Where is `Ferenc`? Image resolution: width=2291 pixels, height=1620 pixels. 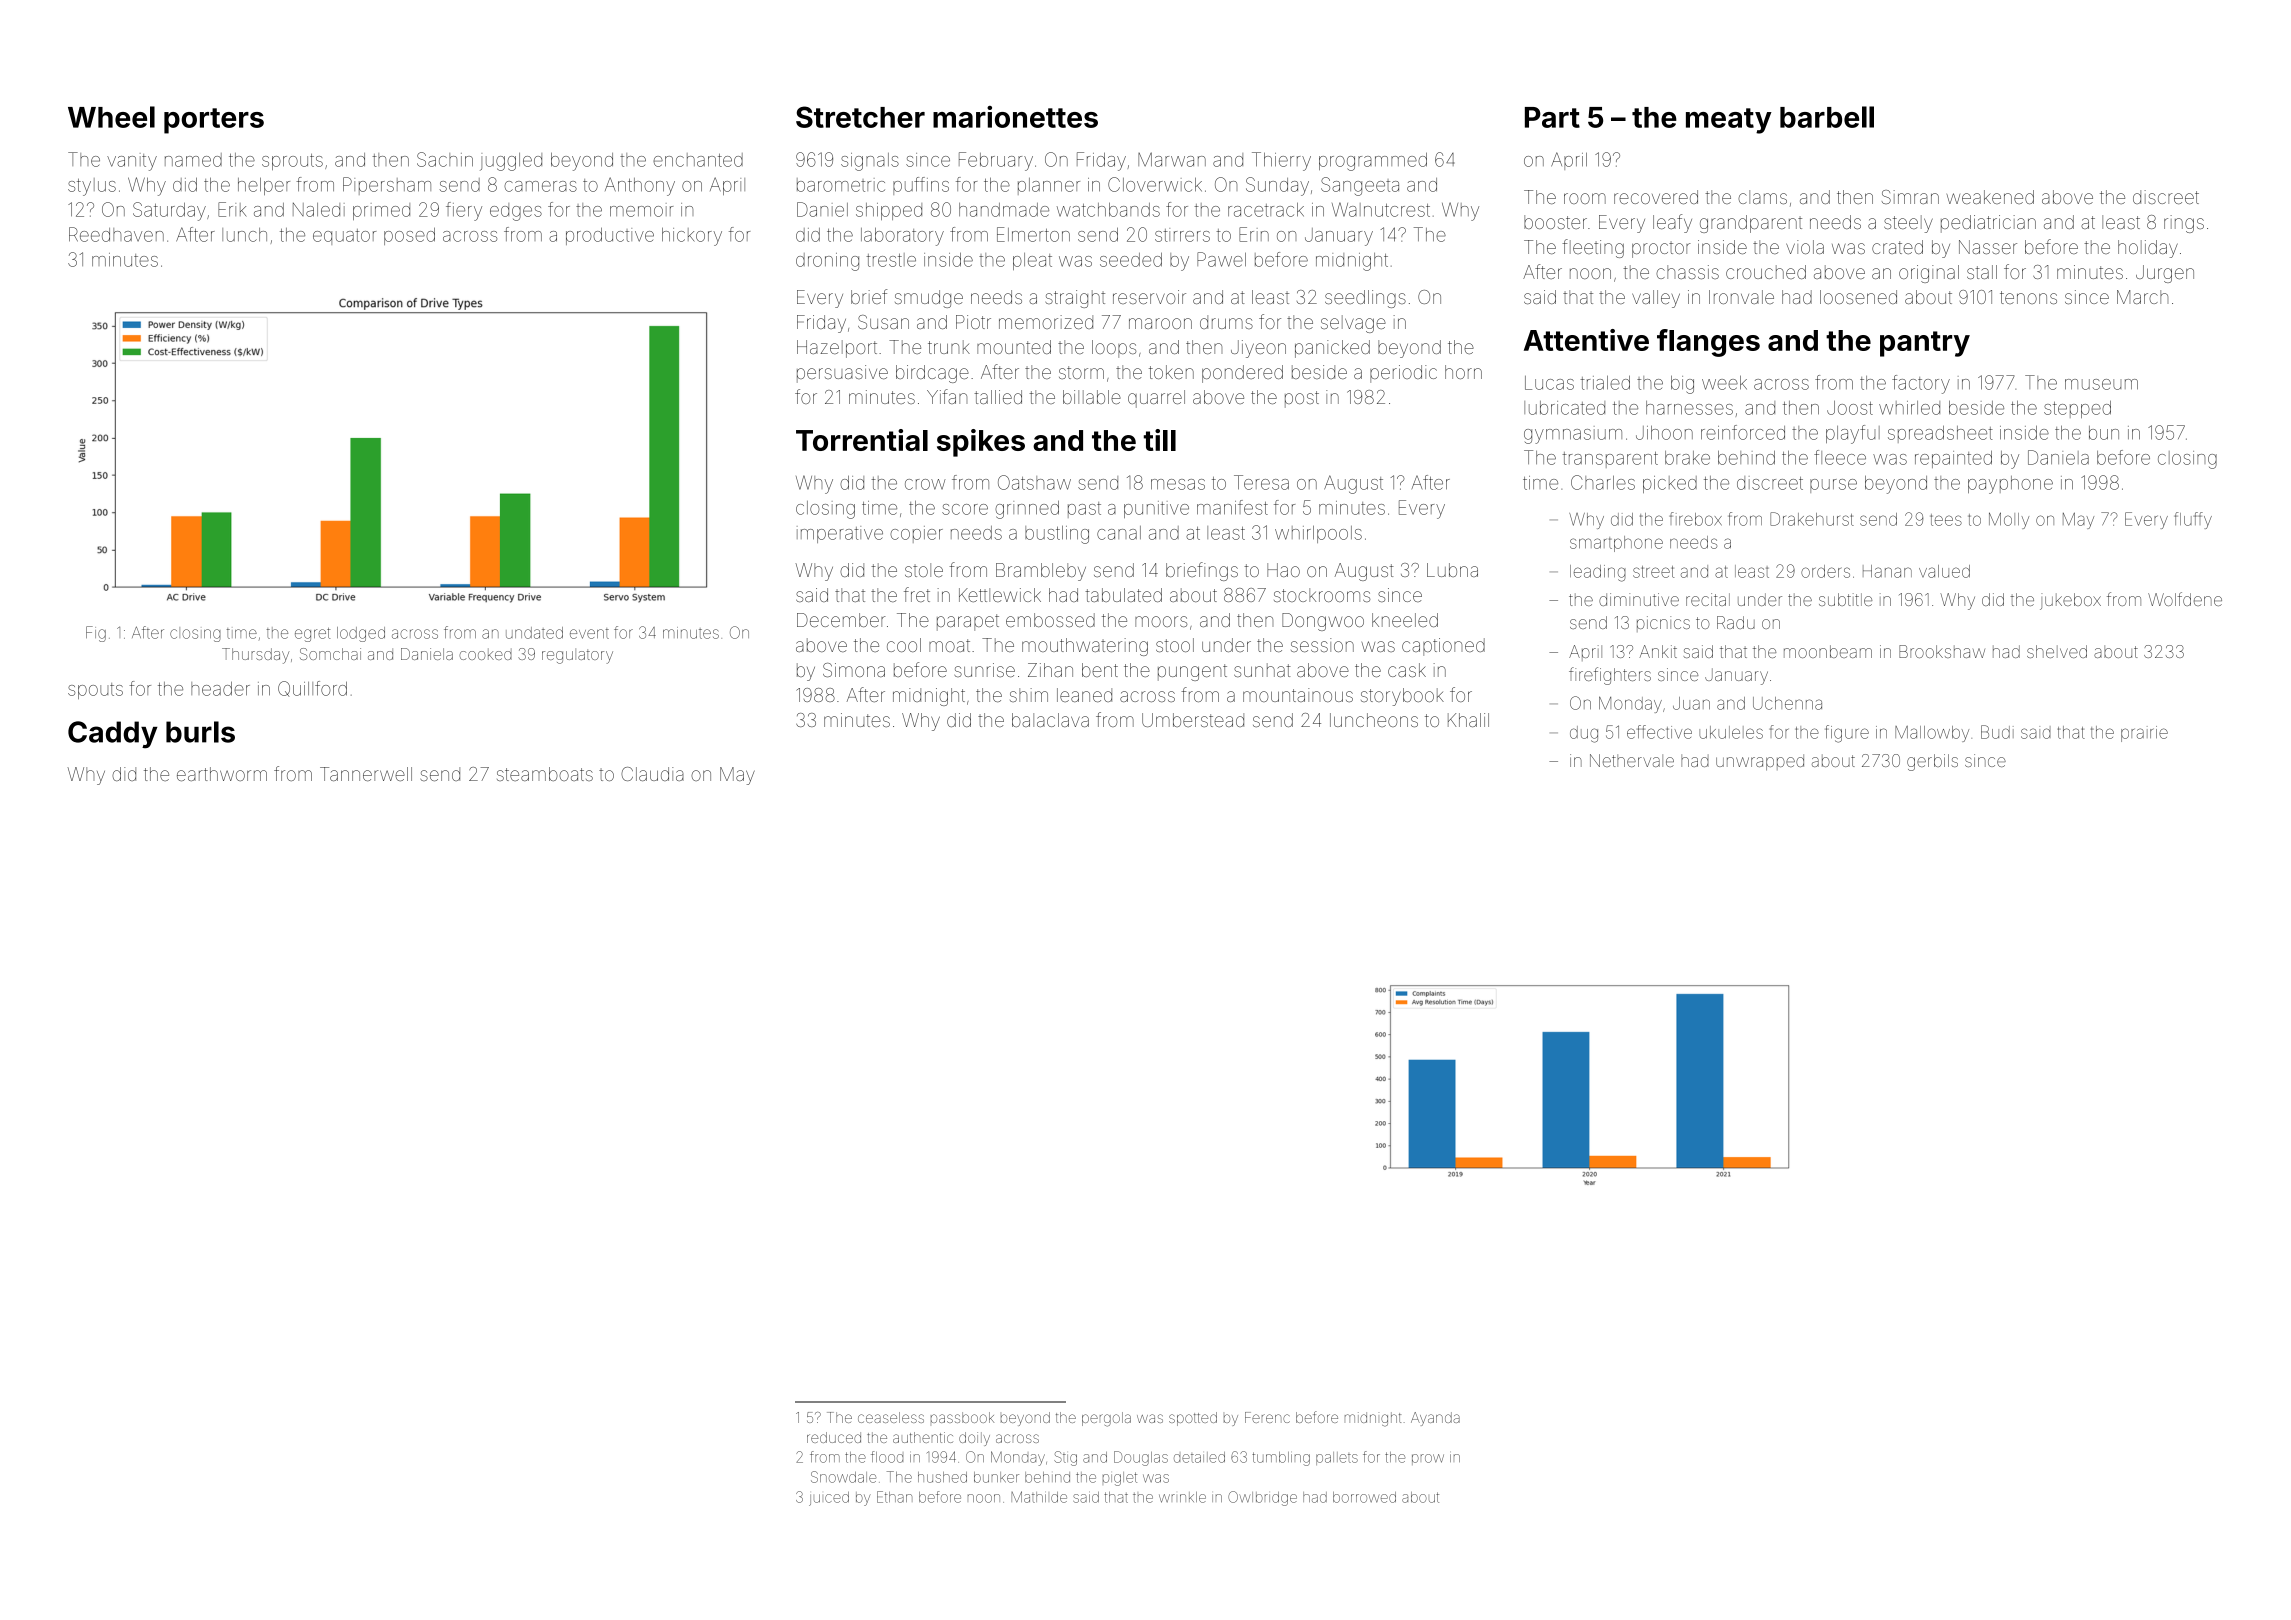 Ferenc is located at coordinates (1267, 1417).
